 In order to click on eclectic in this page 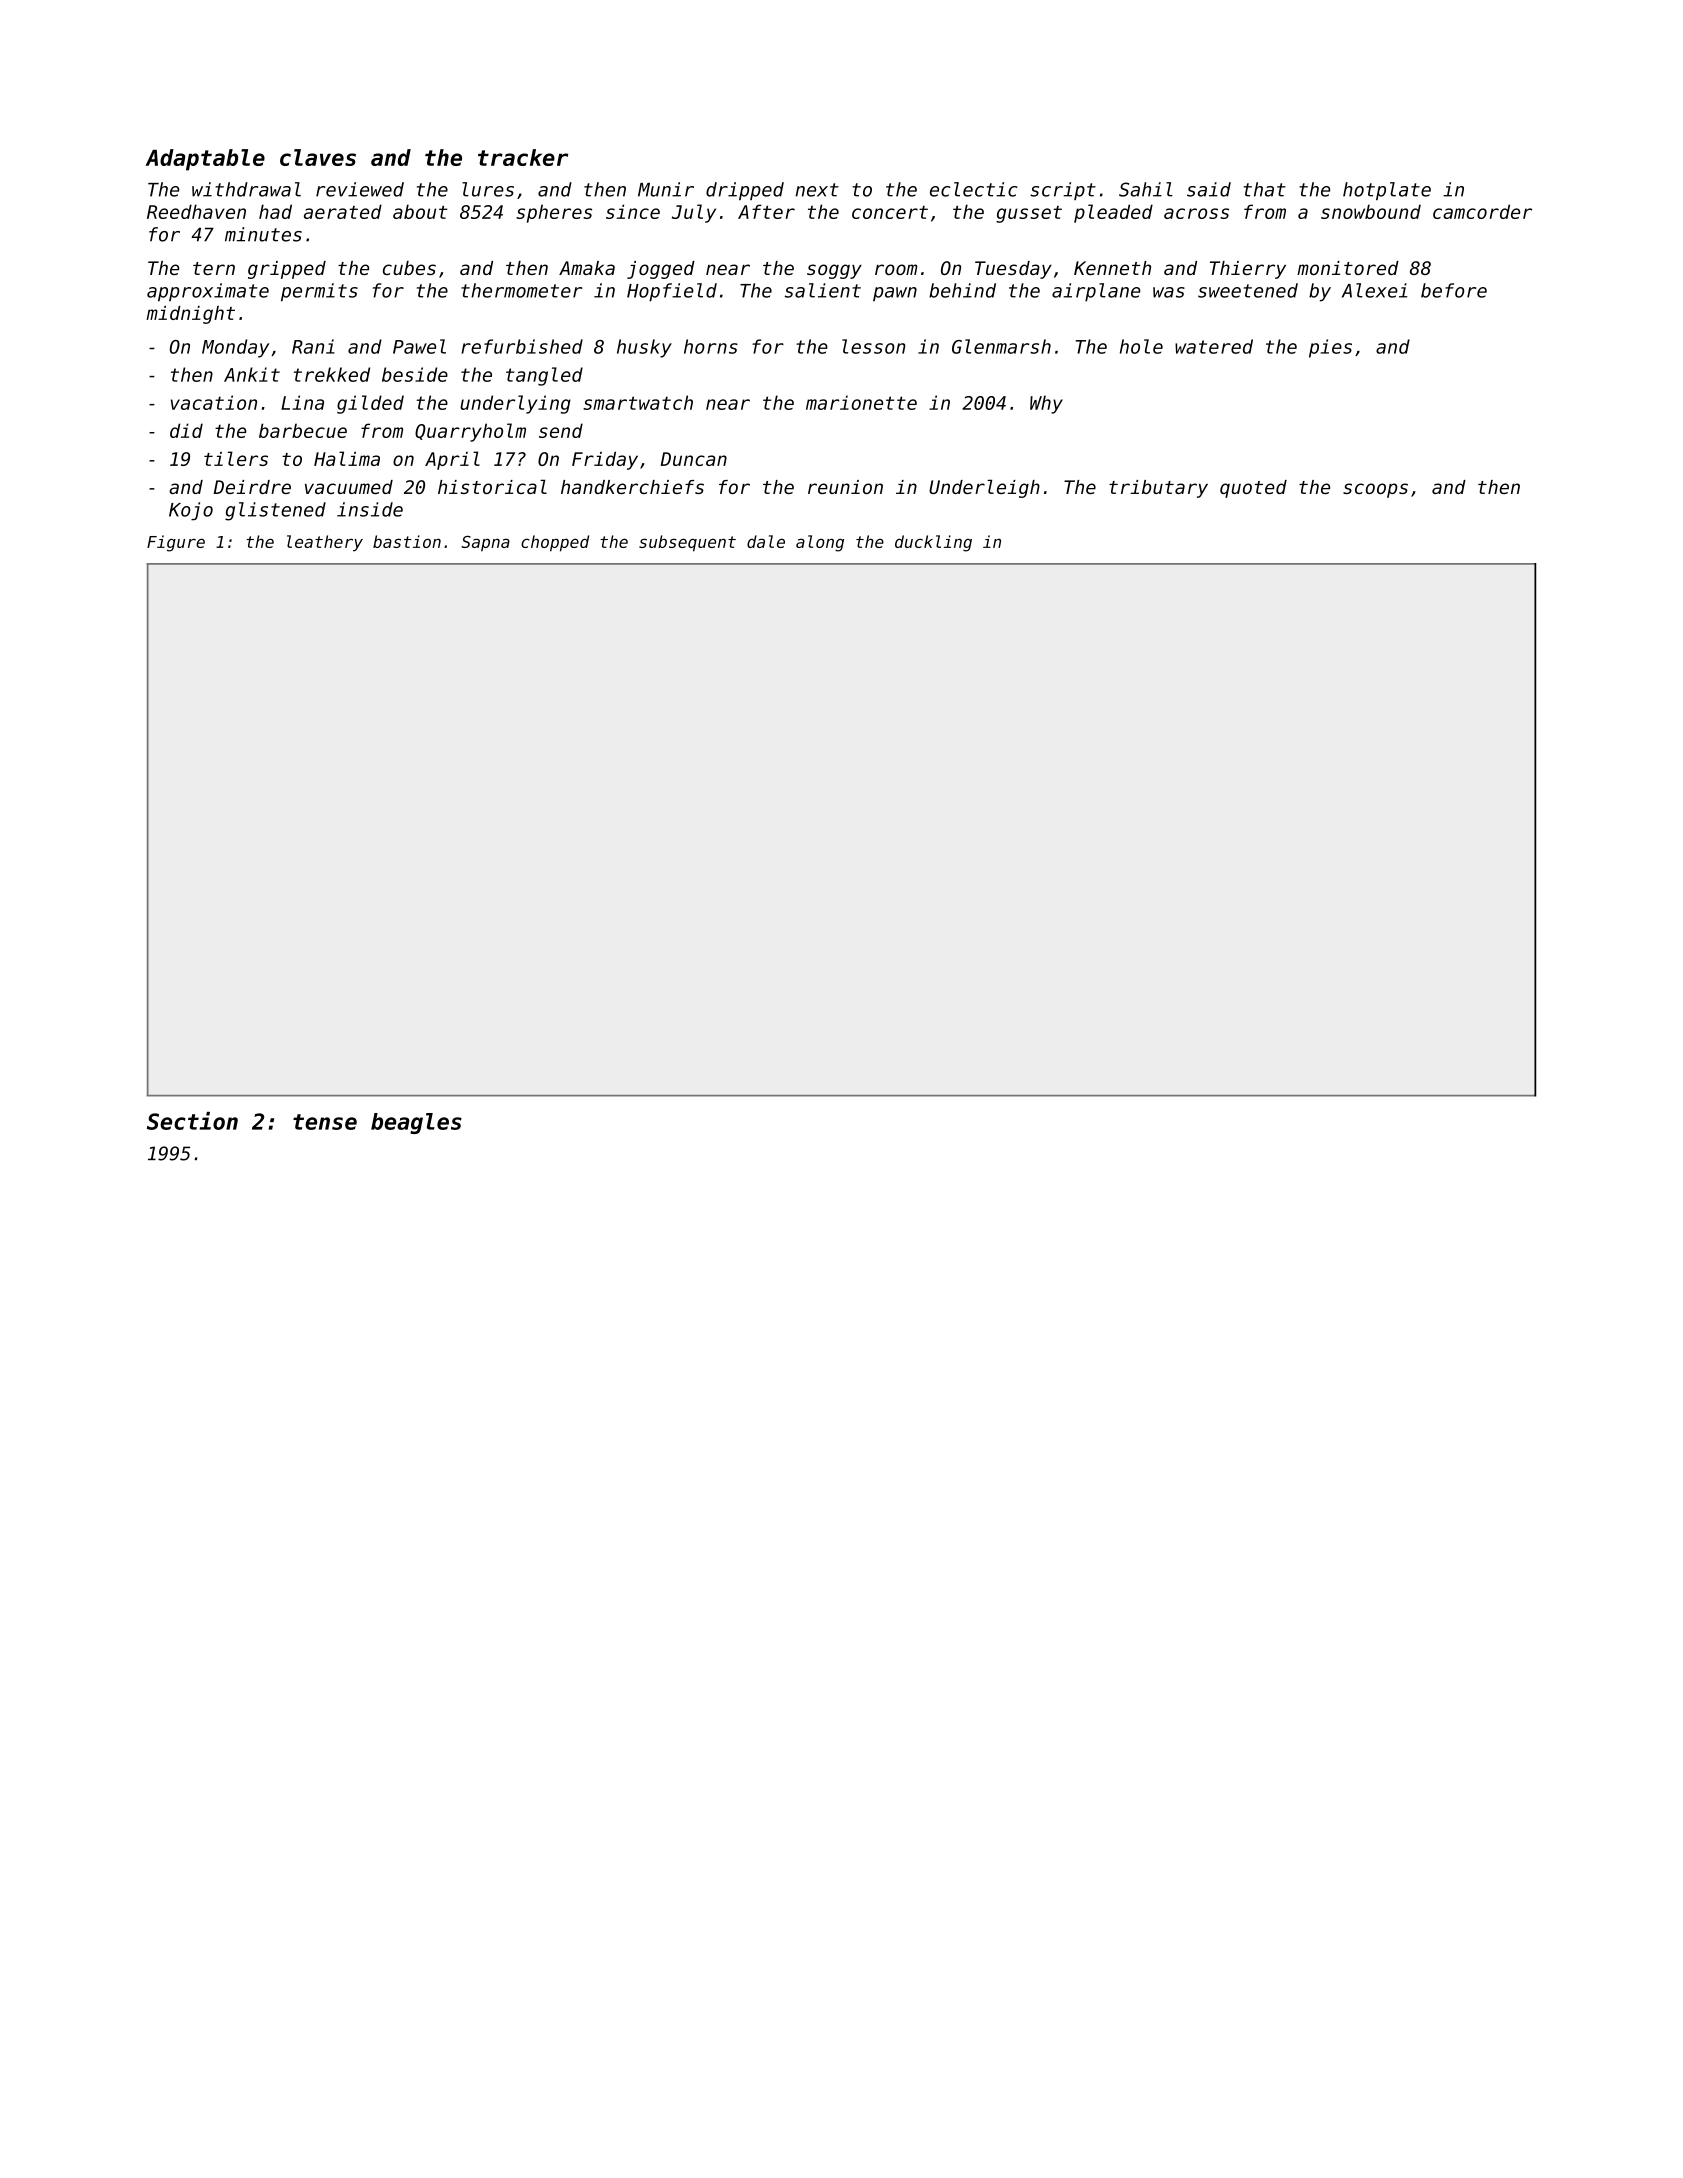, I will do `click(974, 189)`.
